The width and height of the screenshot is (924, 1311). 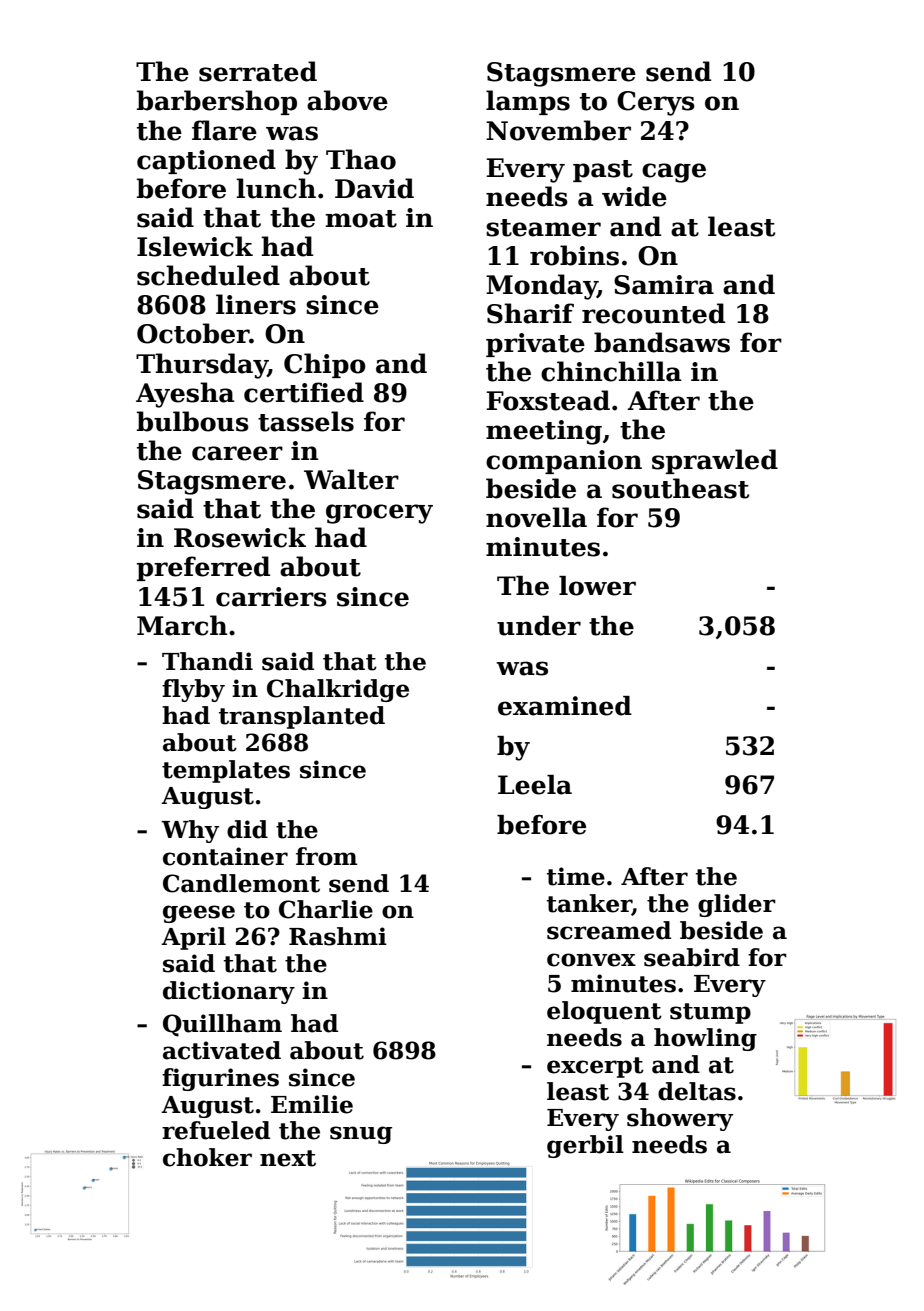 What do you see at coordinates (217, 102) in the screenshot?
I see `barbershop` at bounding box center [217, 102].
